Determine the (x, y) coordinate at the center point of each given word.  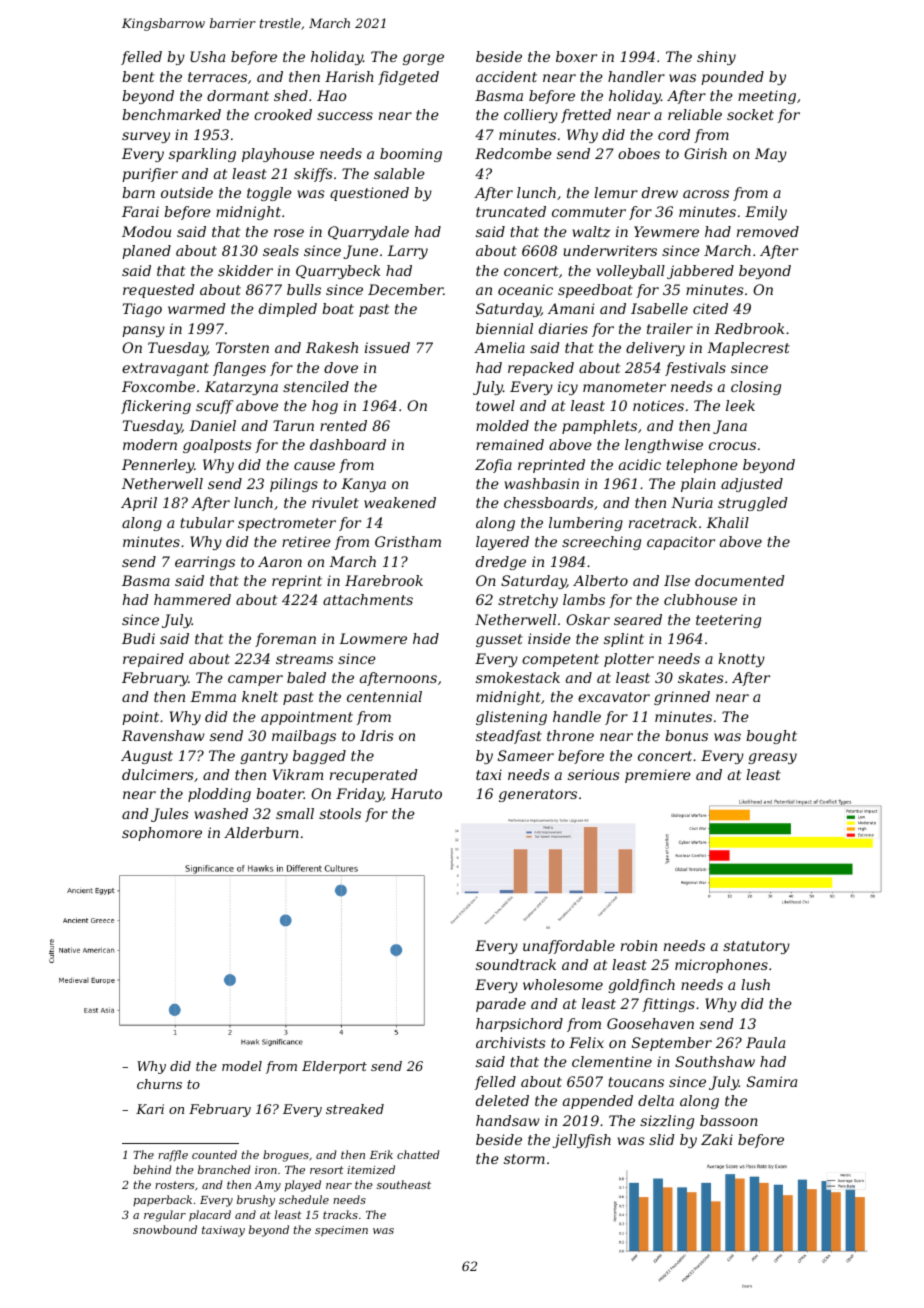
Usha (207, 56)
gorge (423, 59)
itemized (371, 1169)
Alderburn (261, 832)
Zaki (717, 1139)
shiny (716, 58)
